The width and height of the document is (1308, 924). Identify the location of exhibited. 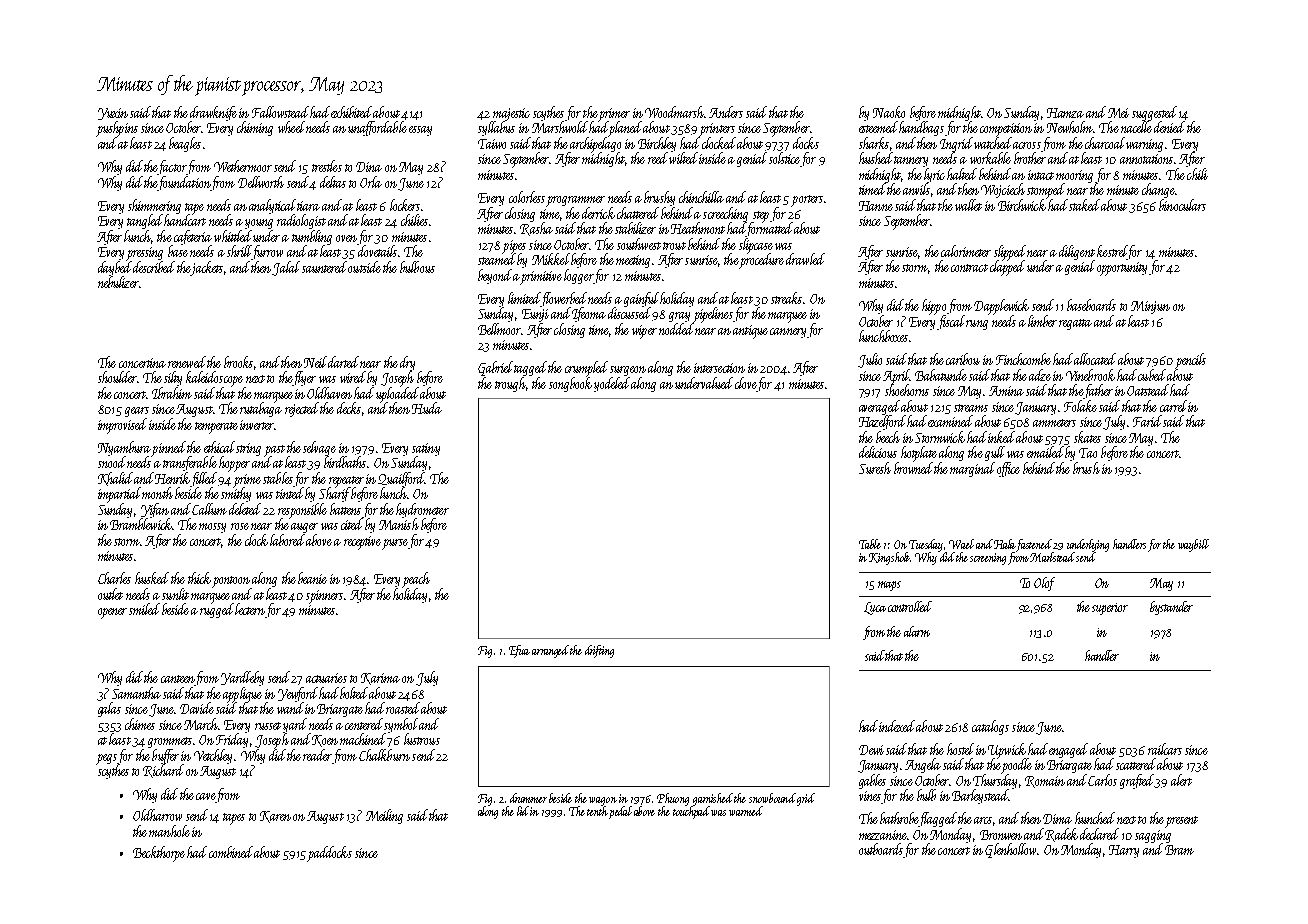
(351, 112).
